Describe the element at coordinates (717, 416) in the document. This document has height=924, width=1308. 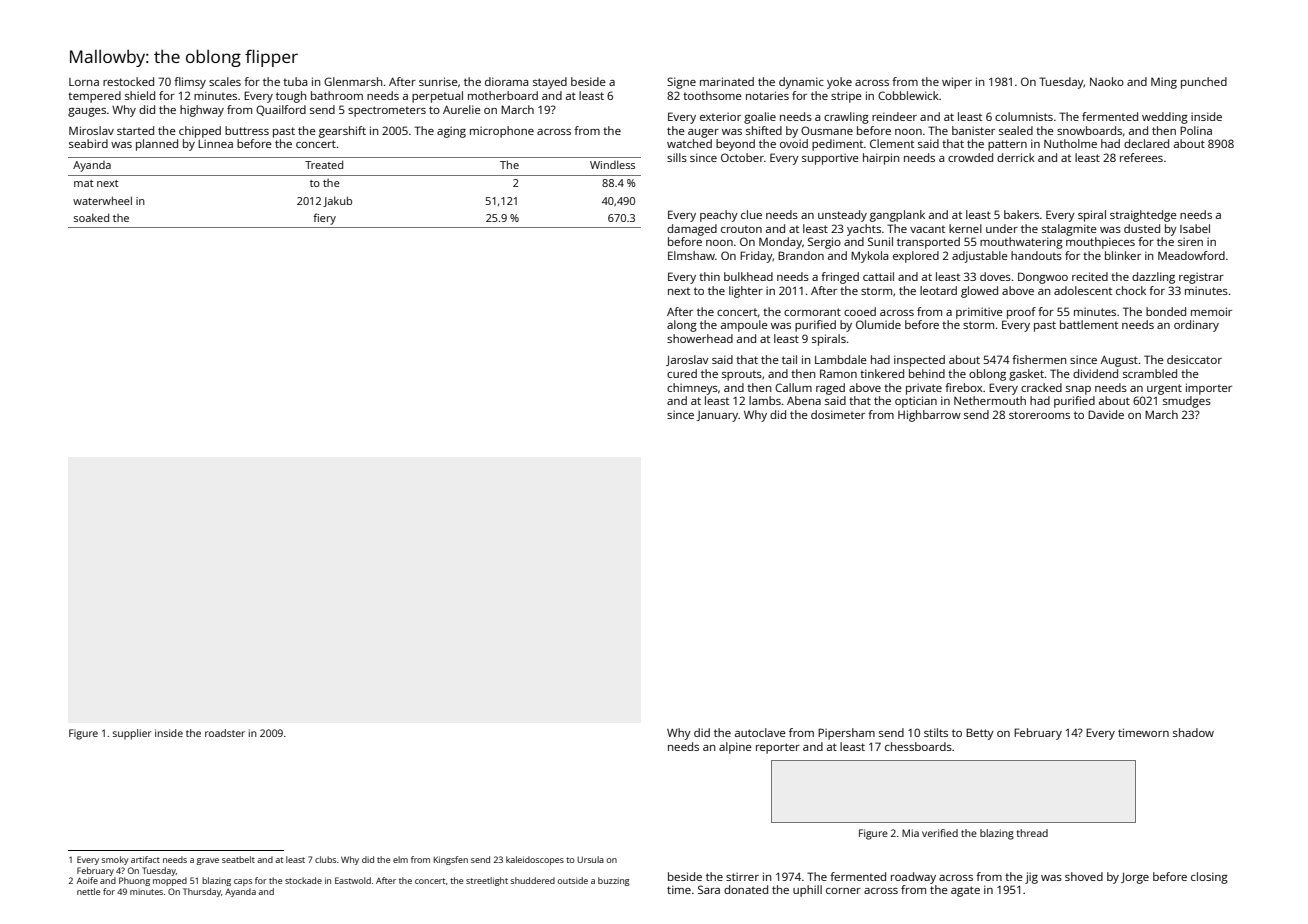
I see `January` at that location.
